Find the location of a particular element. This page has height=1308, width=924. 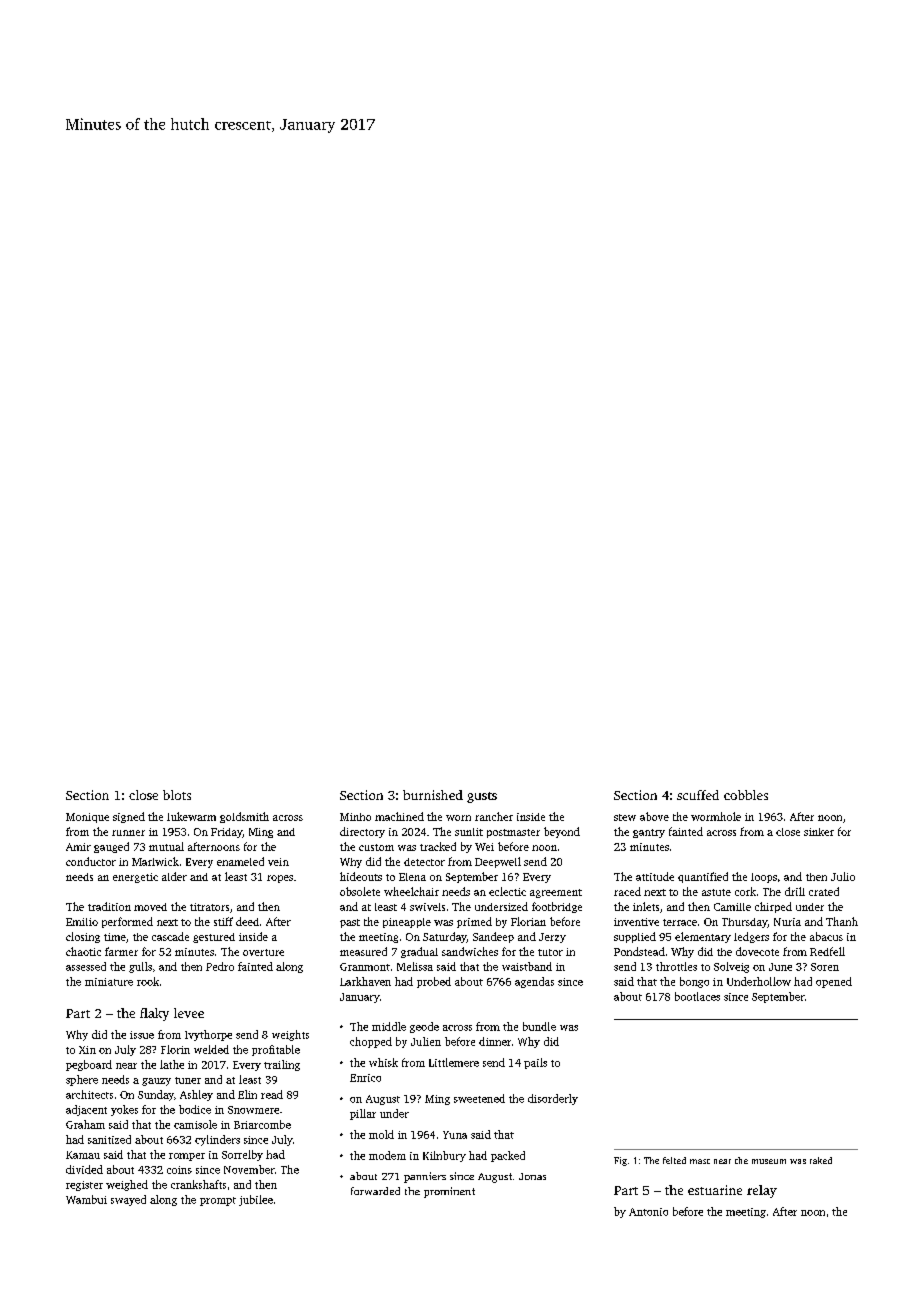

raked is located at coordinates (821, 1160).
